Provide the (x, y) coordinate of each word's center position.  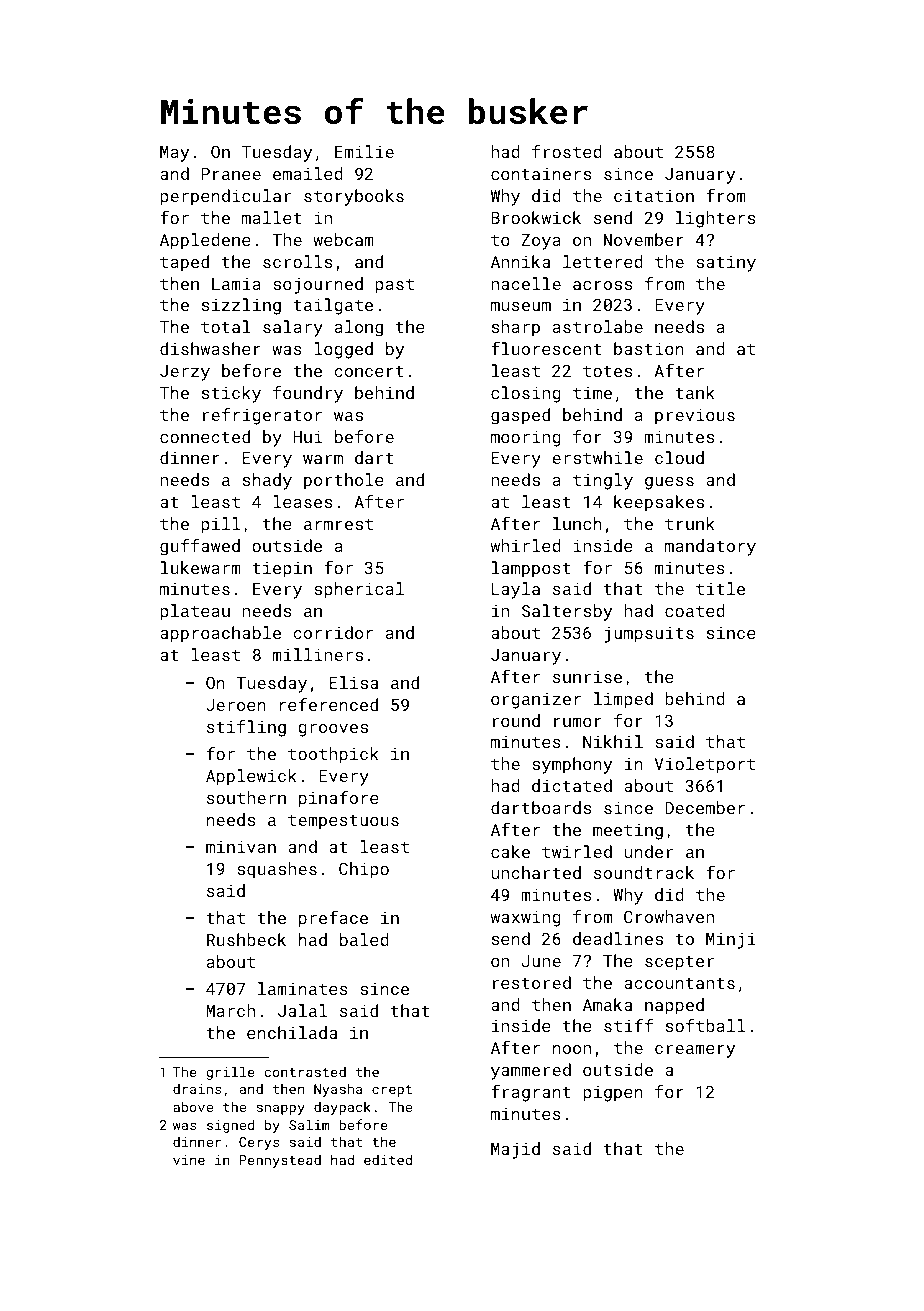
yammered (531, 1071)
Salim (309, 1124)
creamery (695, 1051)
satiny (726, 264)
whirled (526, 545)
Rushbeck (246, 939)
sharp (516, 328)
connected (205, 436)
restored (532, 982)
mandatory (710, 547)
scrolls (297, 261)
